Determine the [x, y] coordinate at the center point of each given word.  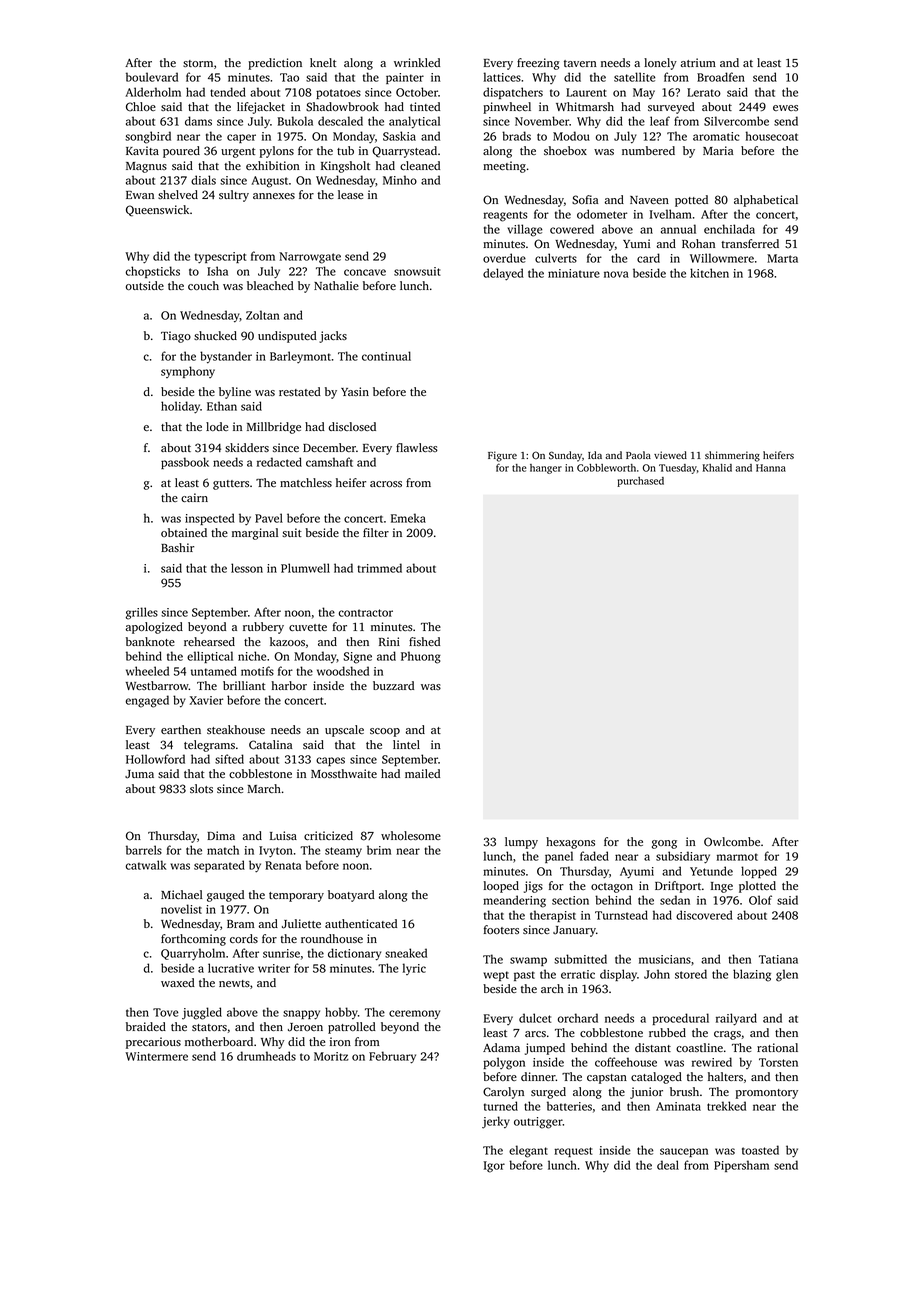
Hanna [771, 468]
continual [386, 356]
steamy [343, 852]
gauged [225, 896]
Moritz [331, 1056]
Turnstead [621, 915]
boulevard [152, 77]
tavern [580, 63]
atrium [698, 62]
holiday [180, 407]
